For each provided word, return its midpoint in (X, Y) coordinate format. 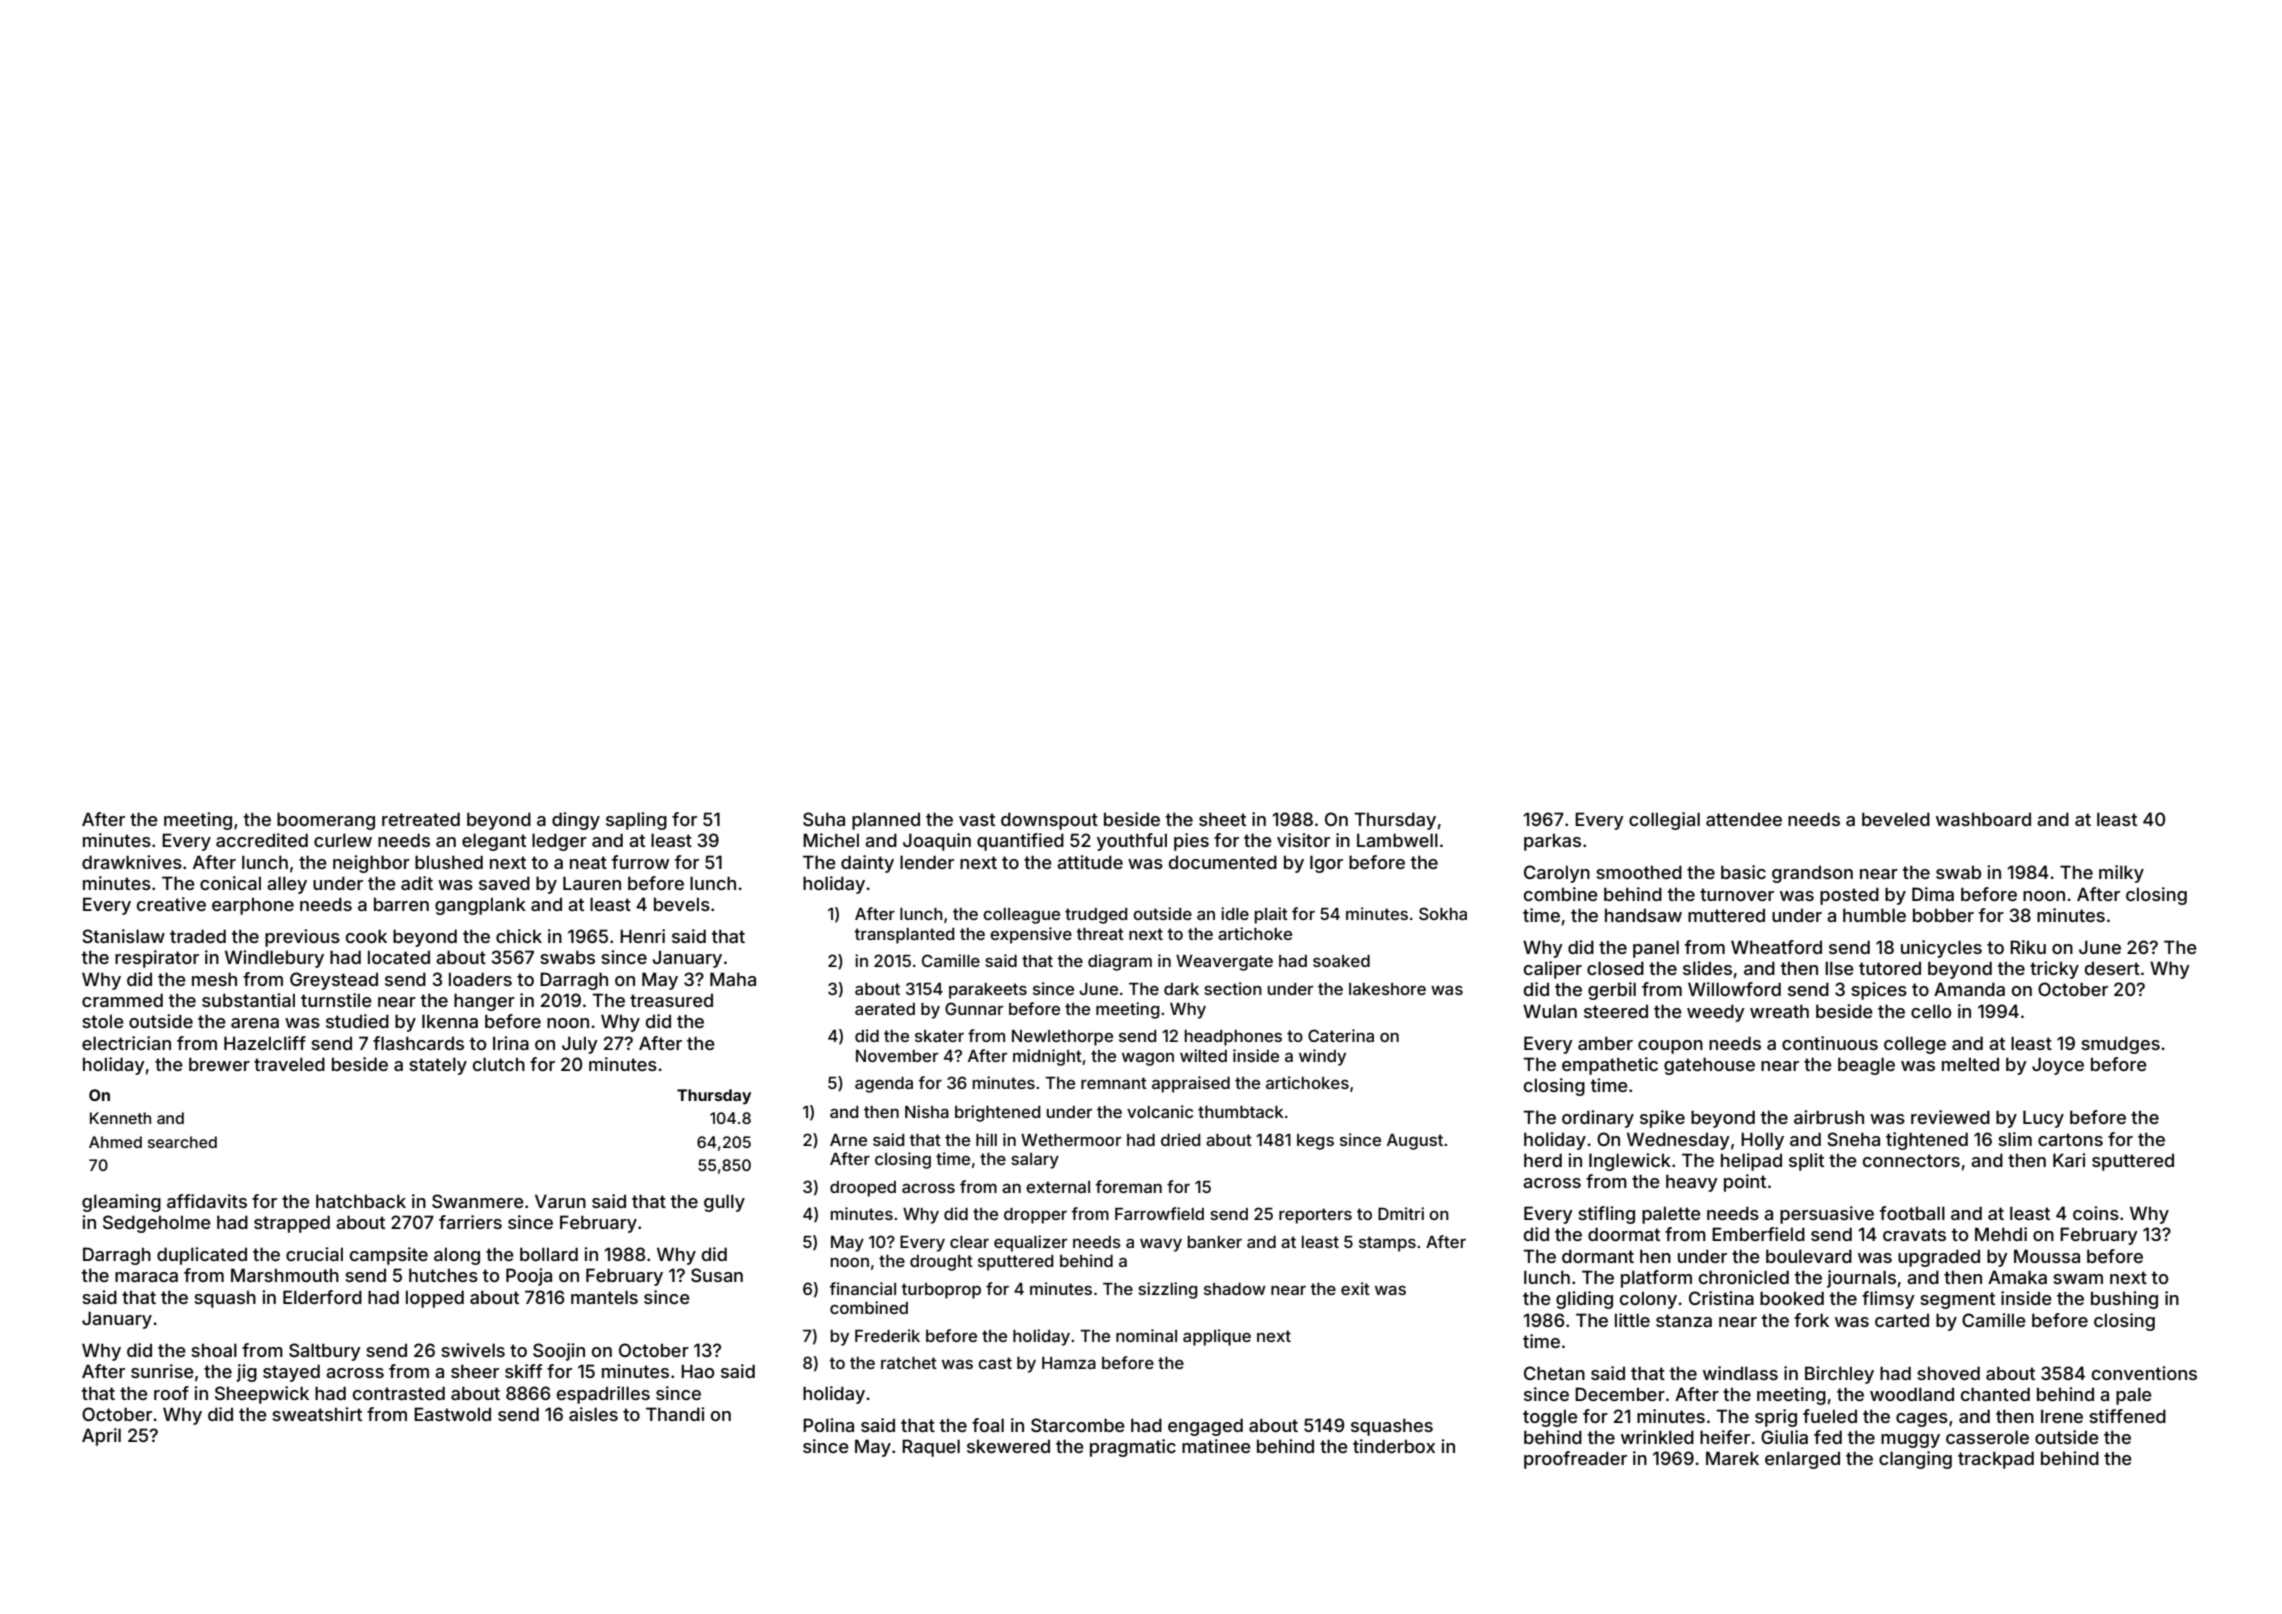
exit (1355, 1288)
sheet (1222, 819)
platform (1656, 1279)
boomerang (326, 821)
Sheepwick (262, 1395)
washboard (1983, 819)
